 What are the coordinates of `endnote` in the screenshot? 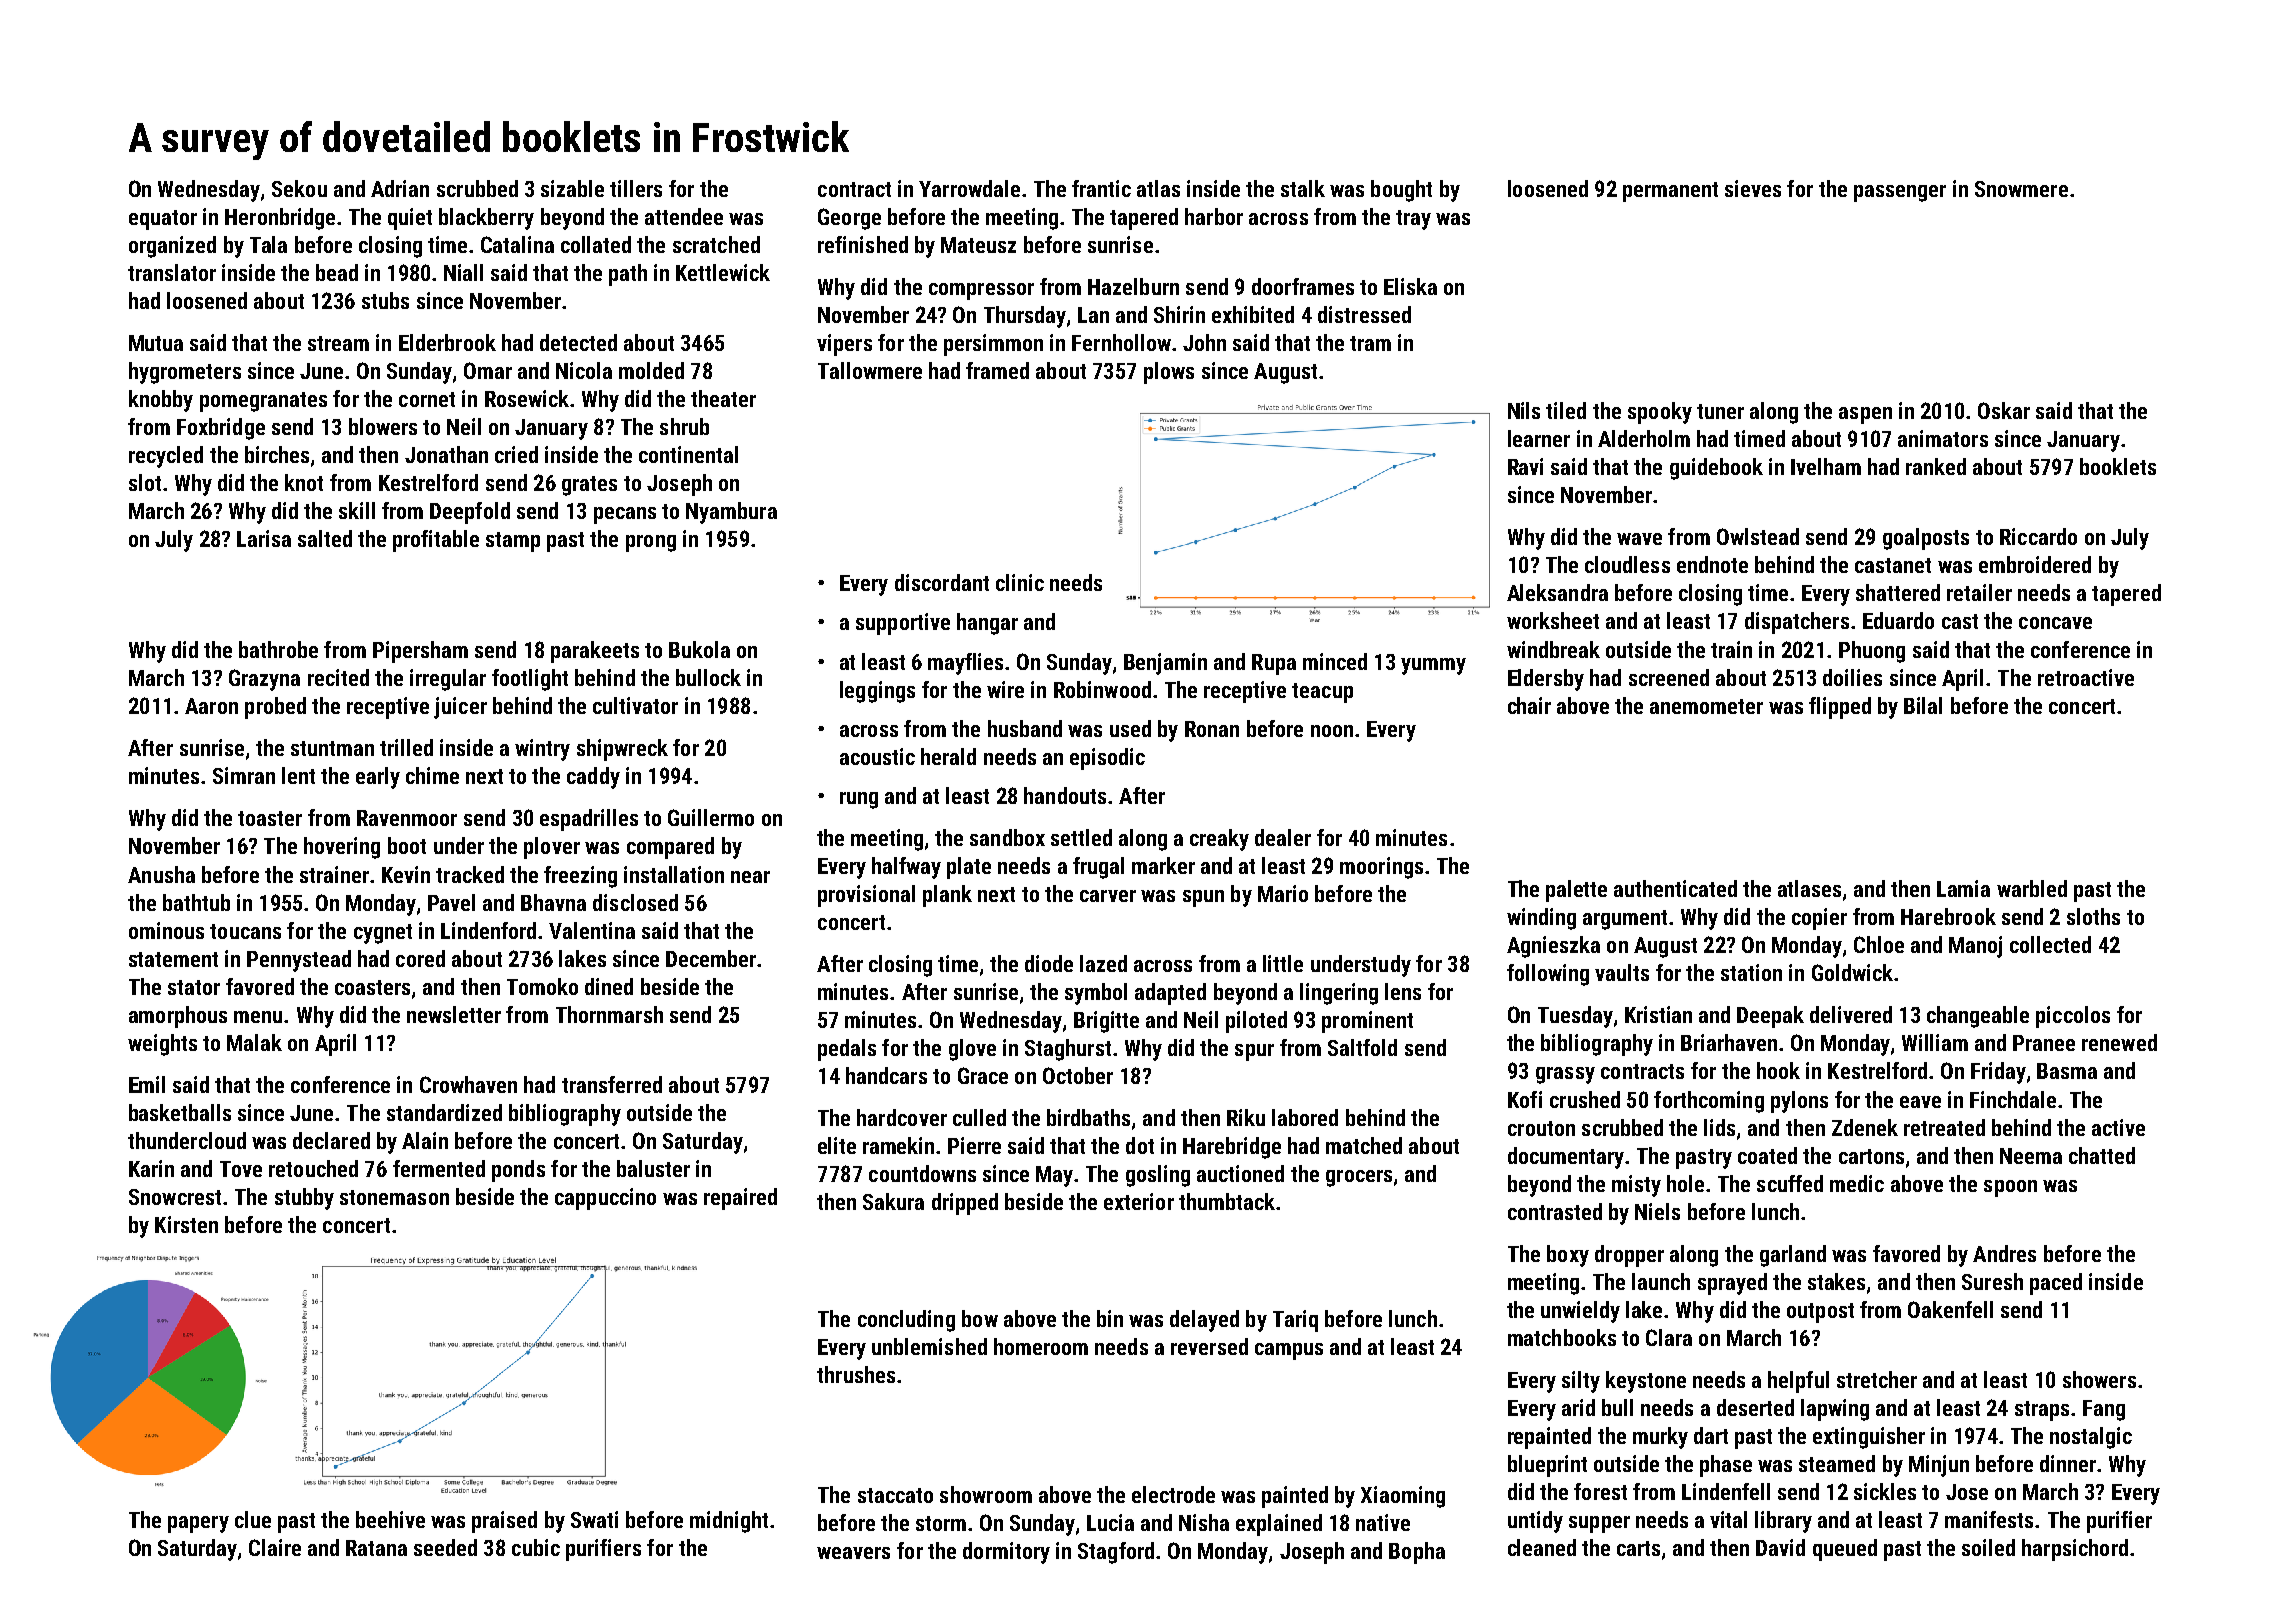 It's located at (1712, 564).
